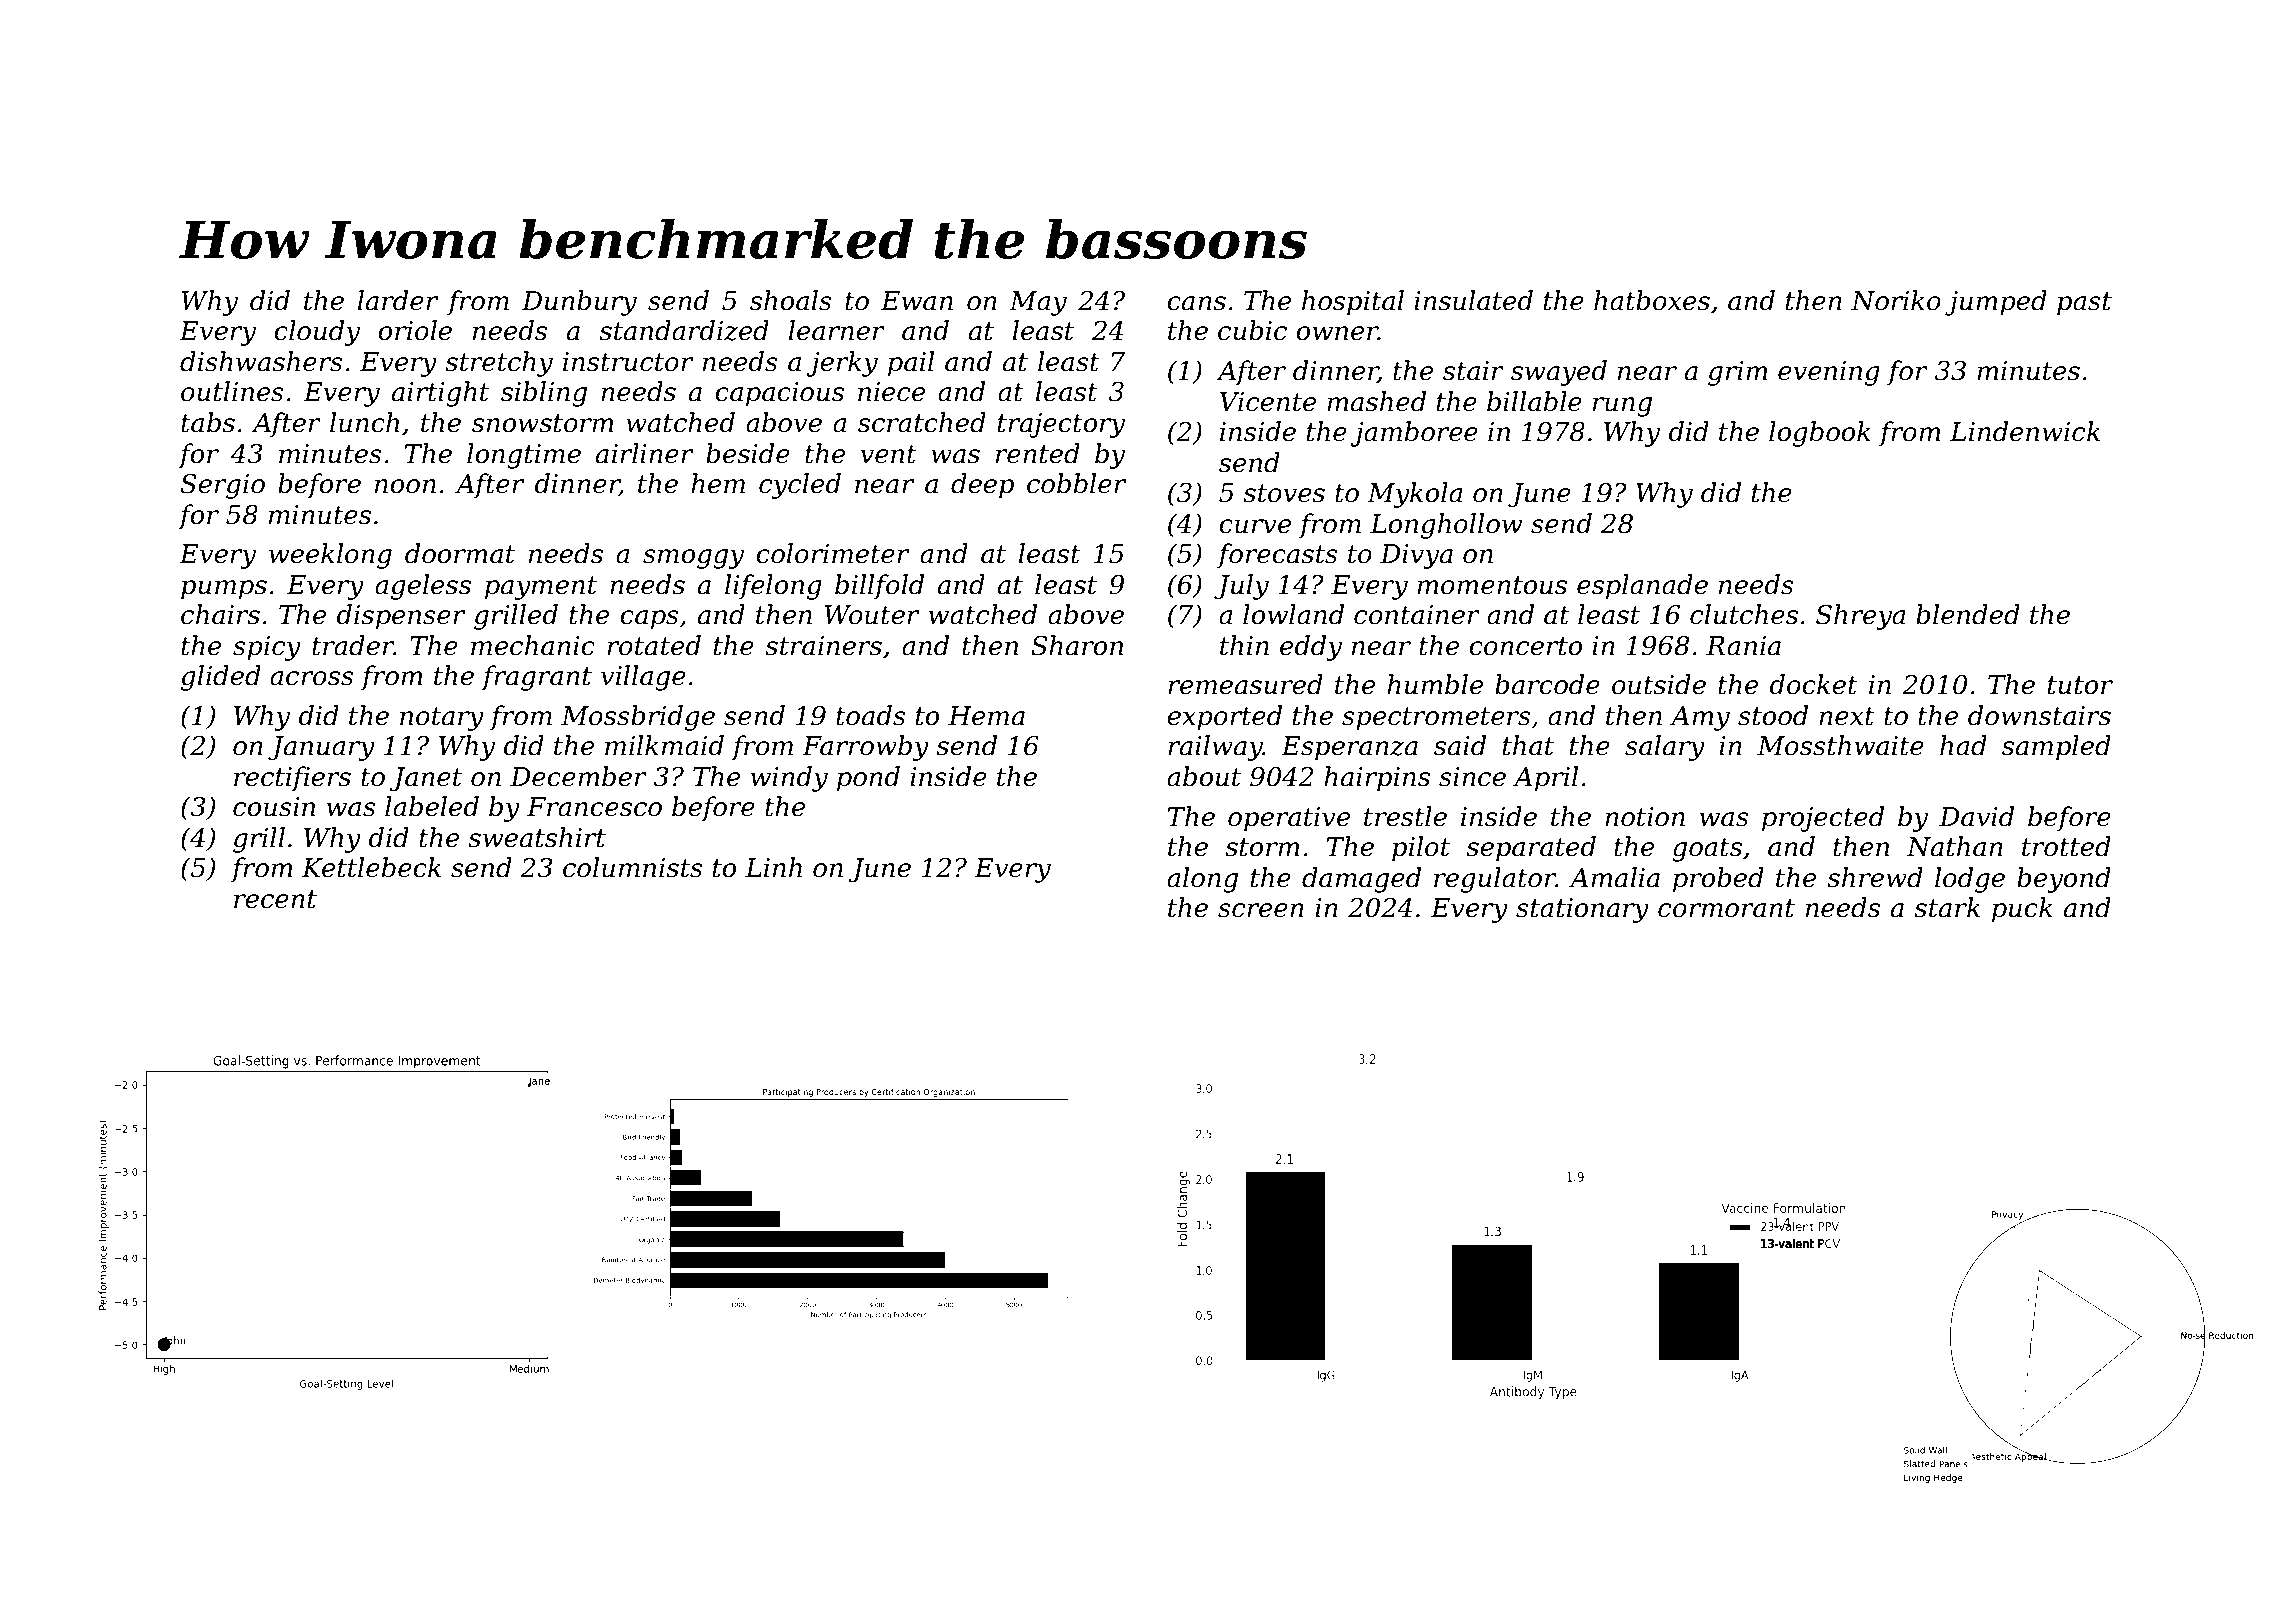  What do you see at coordinates (533, 645) in the page?
I see `mechanic` at bounding box center [533, 645].
